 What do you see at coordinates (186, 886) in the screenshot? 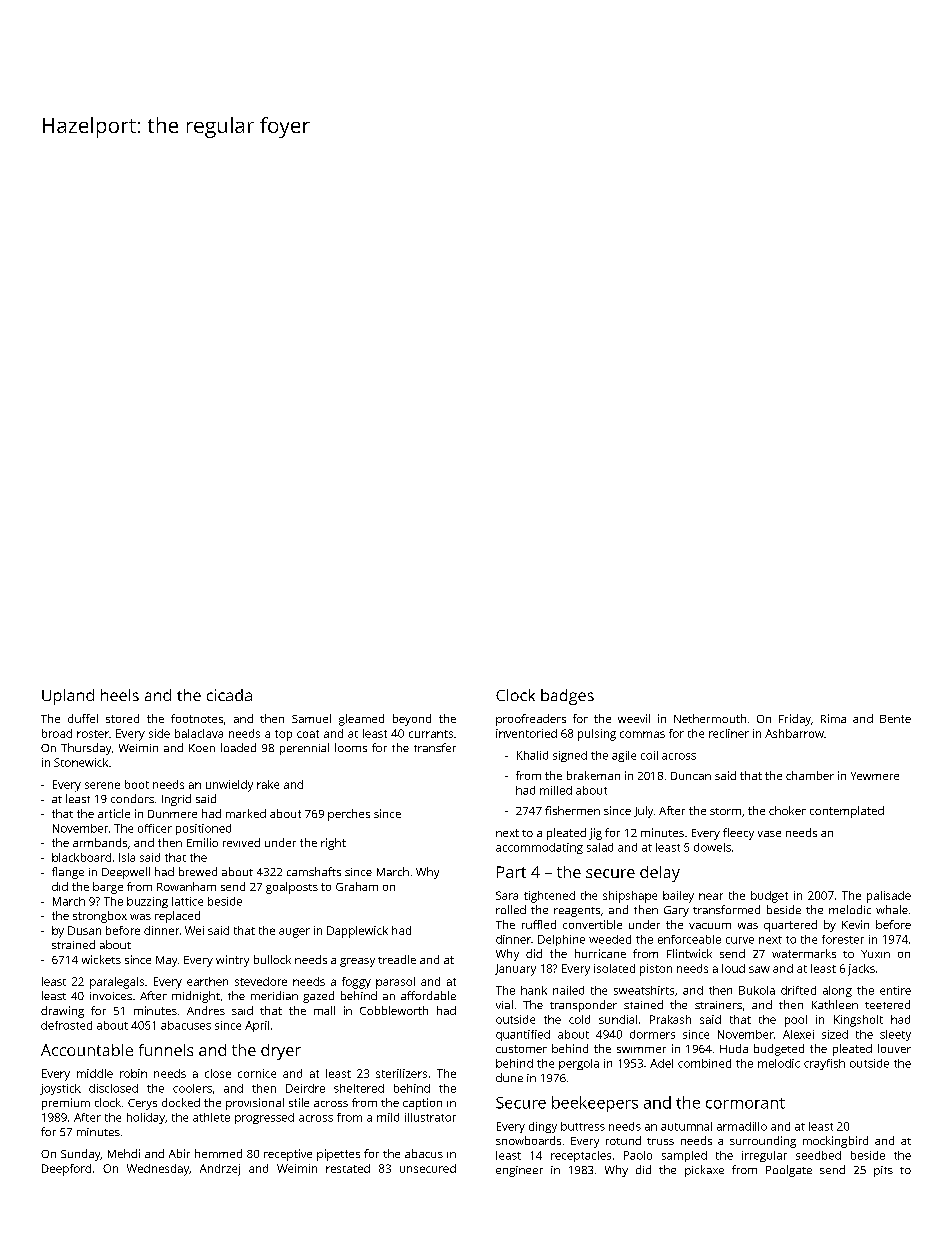
I see `Rowanham` at bounding box center [186, 886].
